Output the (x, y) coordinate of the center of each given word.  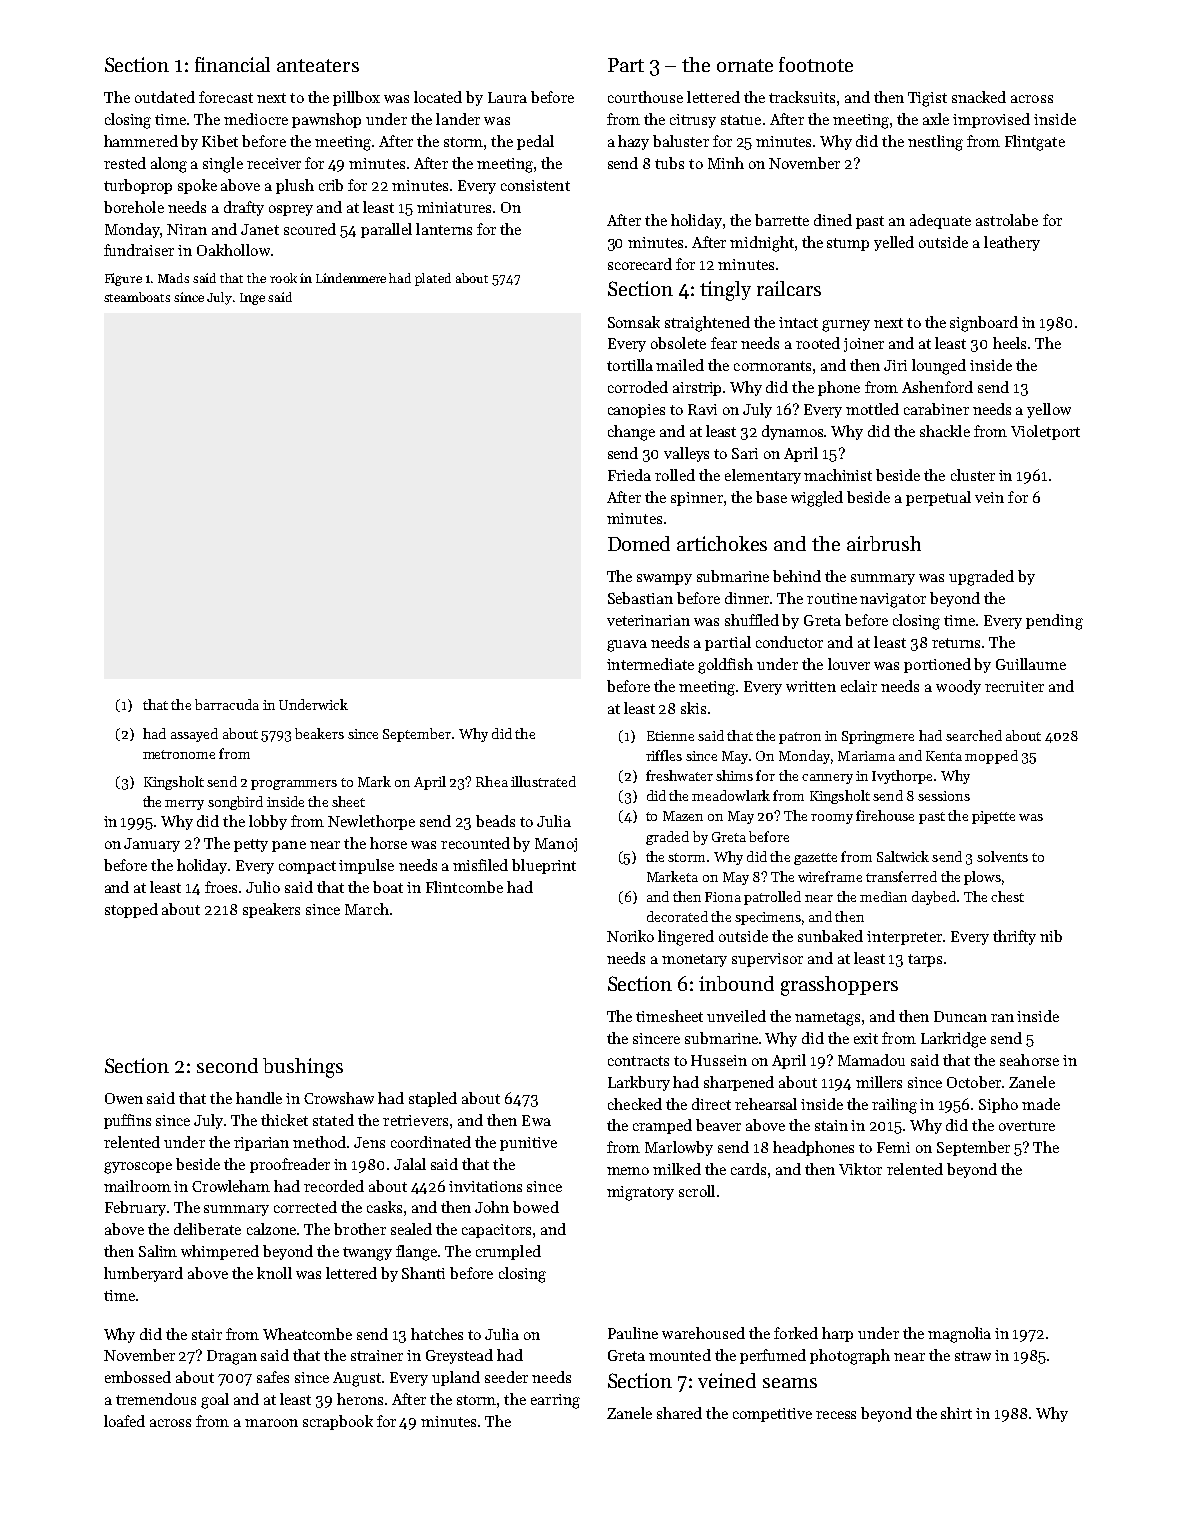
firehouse (885, 815)
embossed (138, 1377)
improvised (991, 120)
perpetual (938, 498)
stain (831, 1125)
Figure (123, 279)
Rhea (492, 781)
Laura (507, 97)
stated (333, 1120)
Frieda (629, 475)
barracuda (227, 704)
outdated (165, 97)
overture (1027, 1126)
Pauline (633, 1333)
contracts (638, 1061)
